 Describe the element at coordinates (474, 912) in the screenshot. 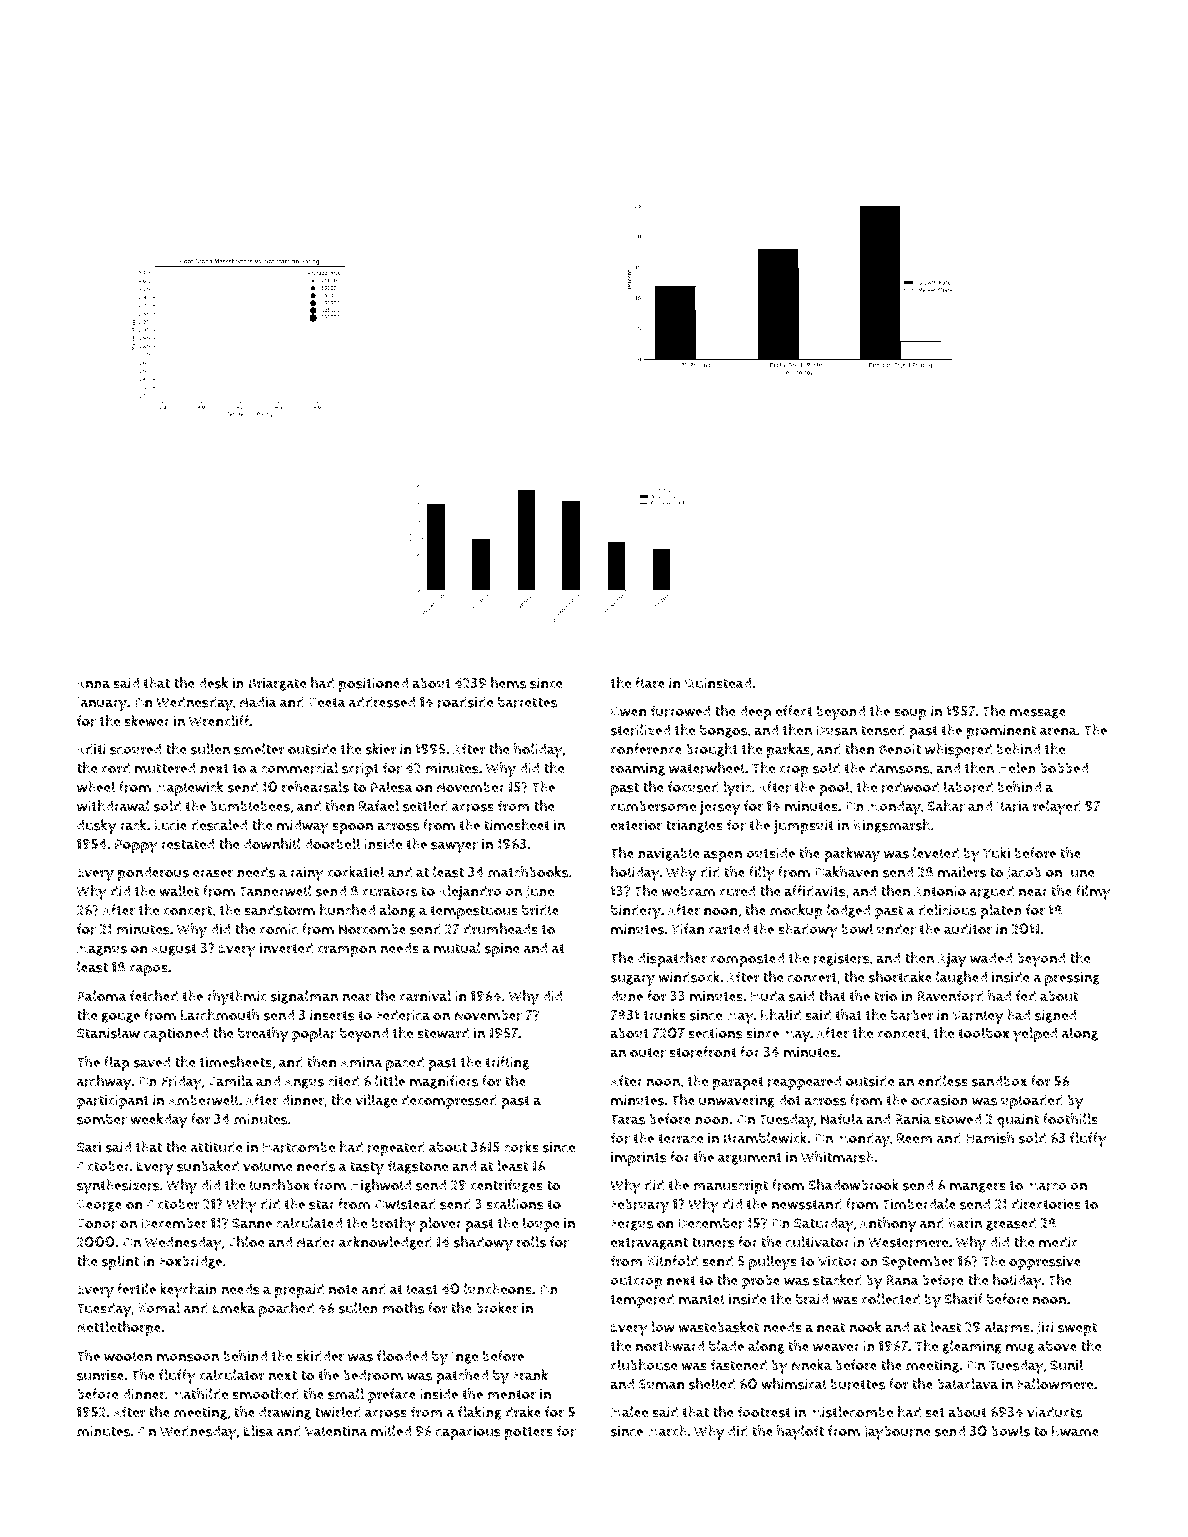

I see `tempestuous` at that location.
